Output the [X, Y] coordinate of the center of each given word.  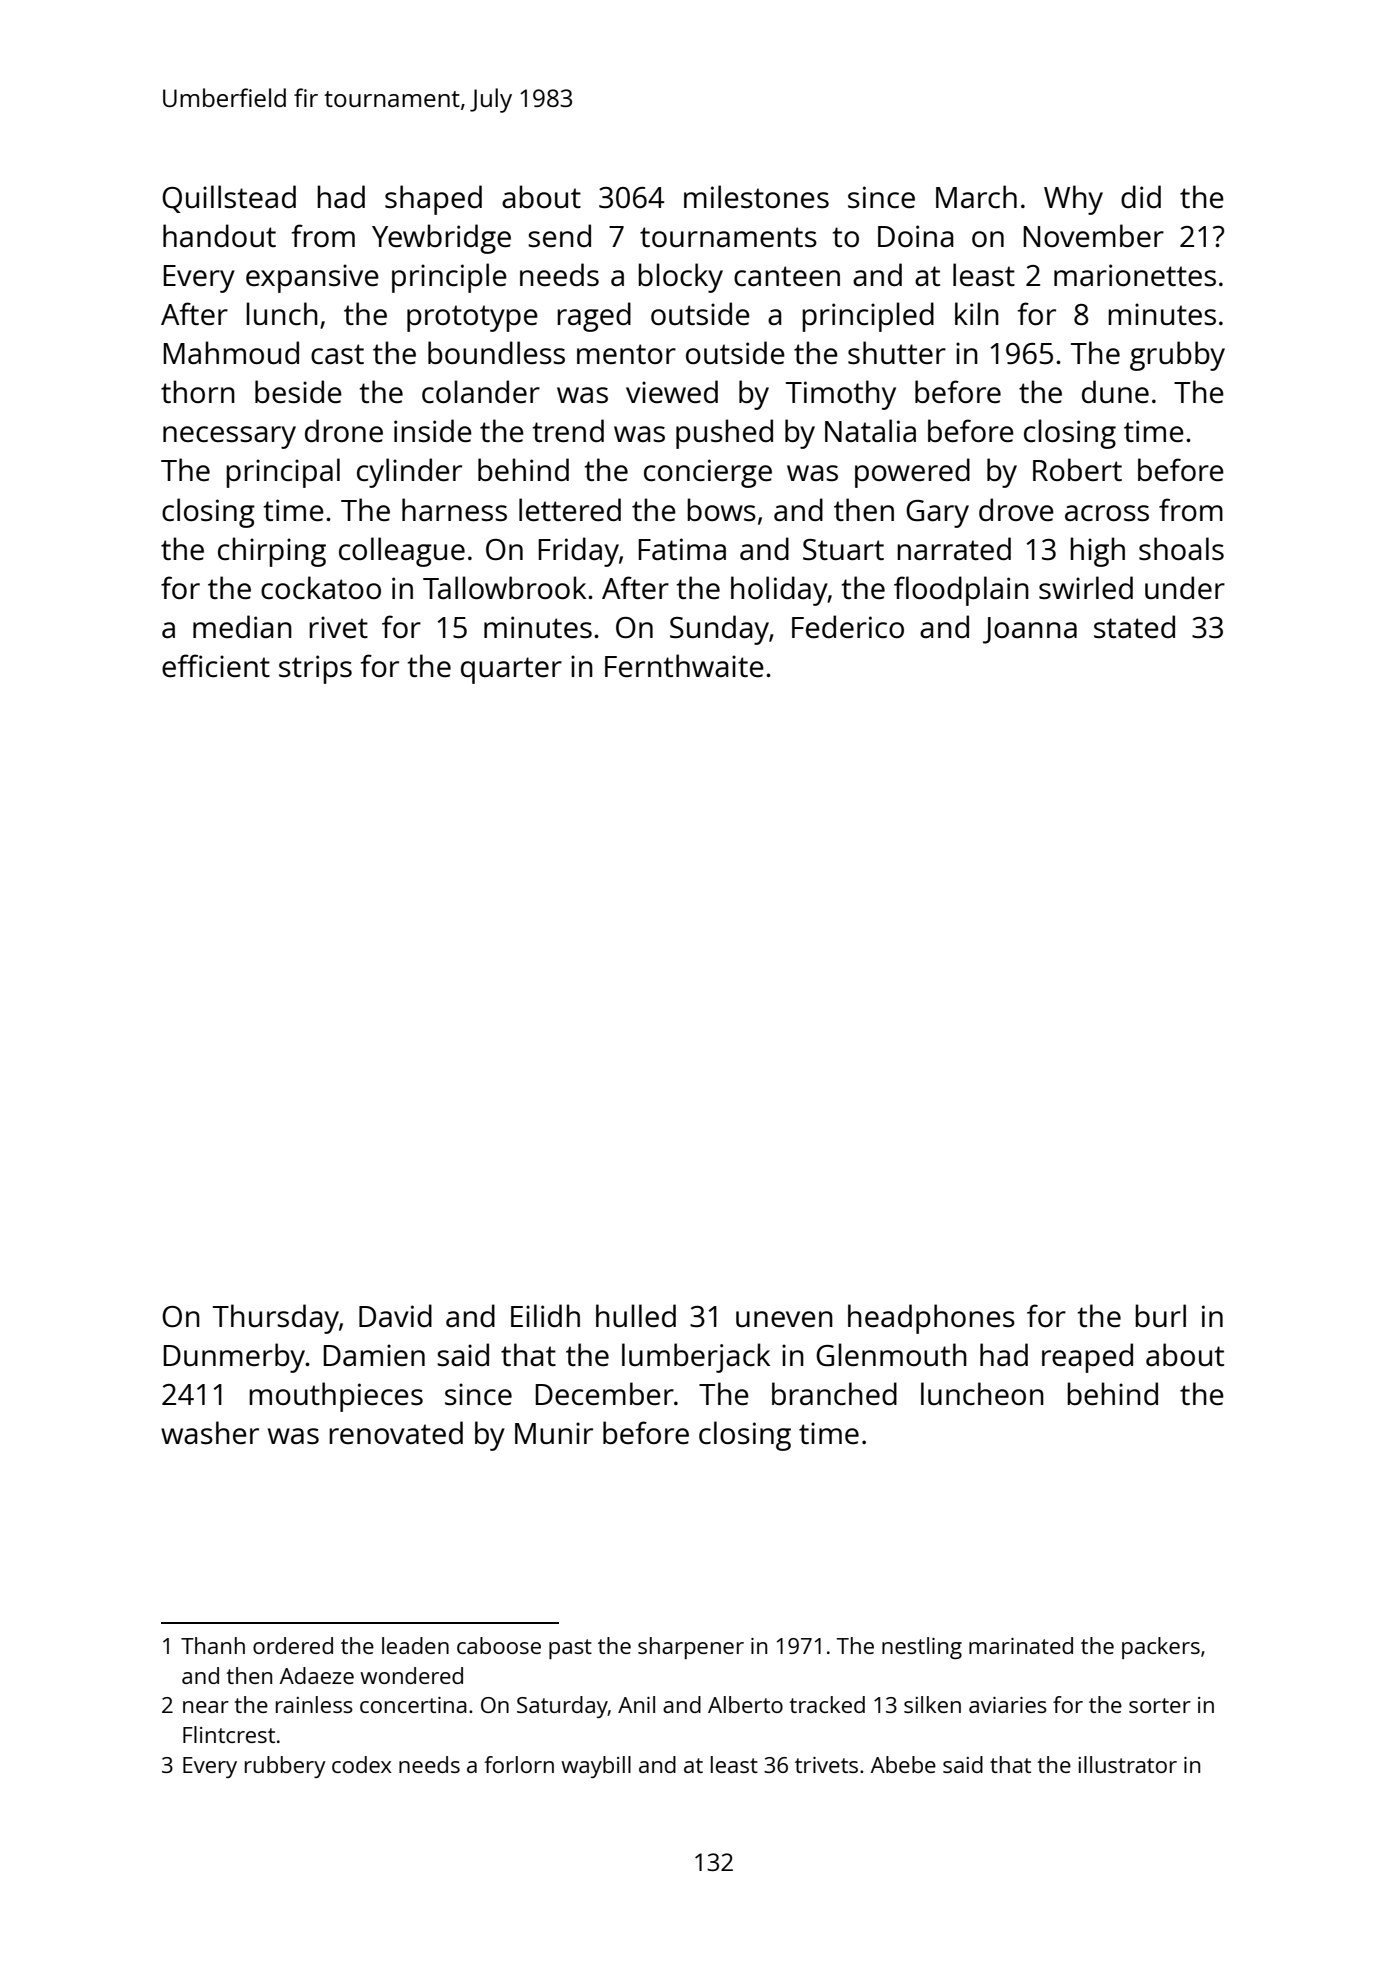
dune [1115, 391]
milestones [756, 197]
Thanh [213, 1645]
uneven [784, 1319]
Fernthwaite [684, 666]
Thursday [276, 1319]
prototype [472, 318]
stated [1134, 627]
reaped [1087, 1358]
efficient [216, 666]
